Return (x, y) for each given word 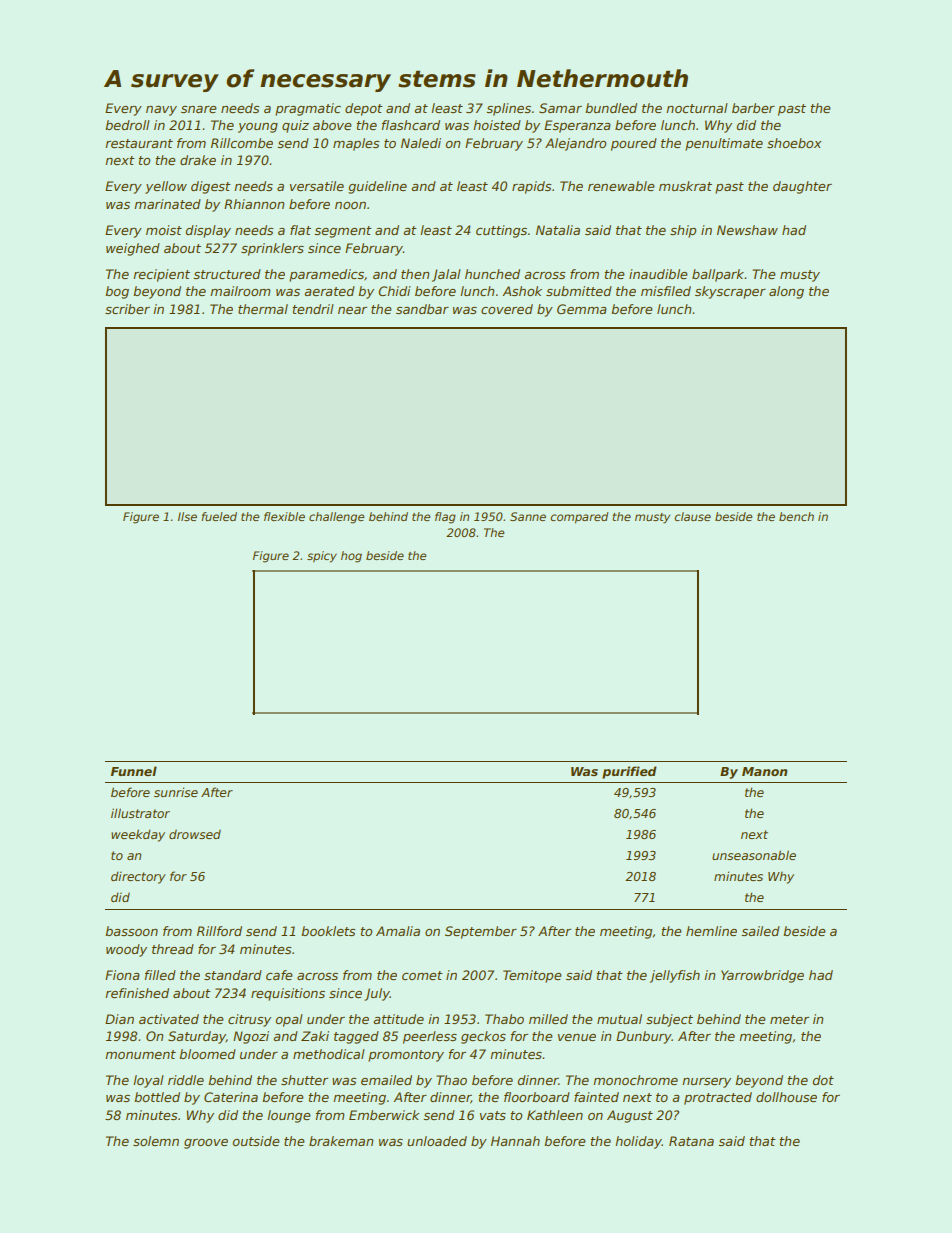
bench (796, 516)
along (786, 292)
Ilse (187, 516)
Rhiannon (254, 204)
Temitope (532, 976)
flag (445, 518)
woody (126, 950)
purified (629, 772)
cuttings (501, 231)
